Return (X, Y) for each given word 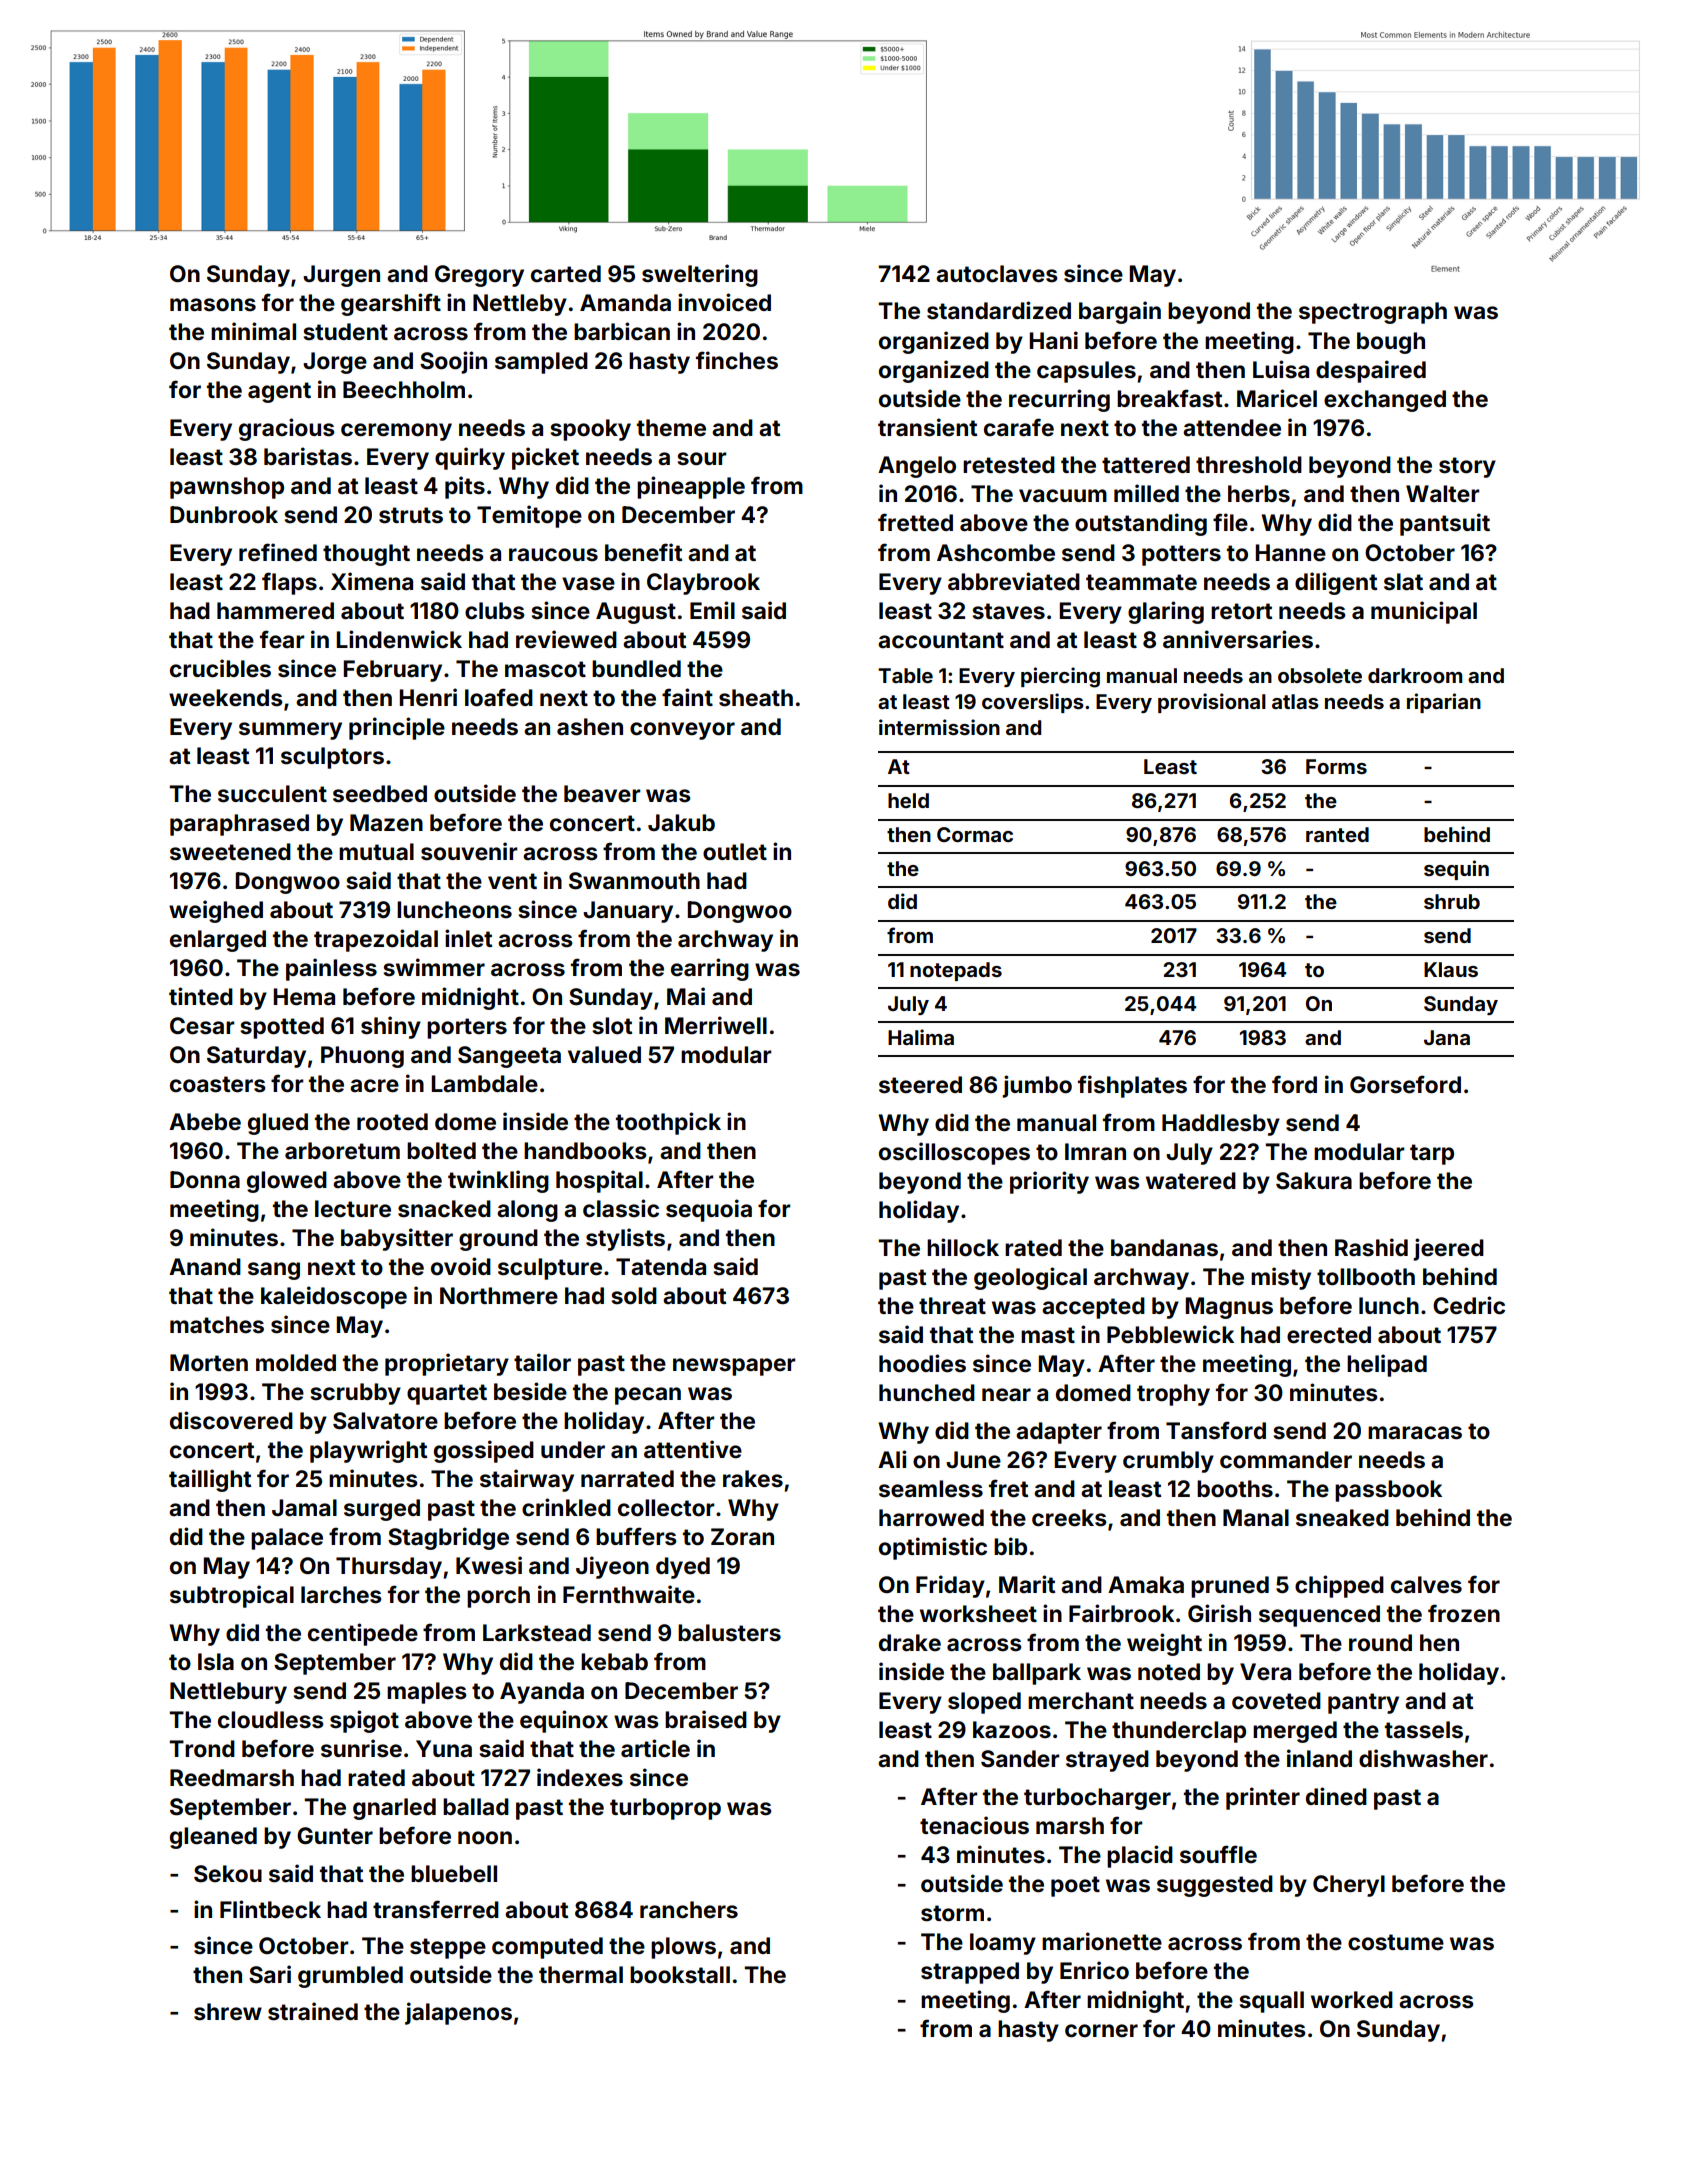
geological (1030, 1278)
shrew (228, 2012)
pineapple (691, 487)
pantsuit (1445, 524)
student (345, 332)
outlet (735, 852)
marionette (1102, 1941)
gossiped (484, 1451)
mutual (376, 852)
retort (1241, 611)
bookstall (680, 1975)
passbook (1388, 1491)
